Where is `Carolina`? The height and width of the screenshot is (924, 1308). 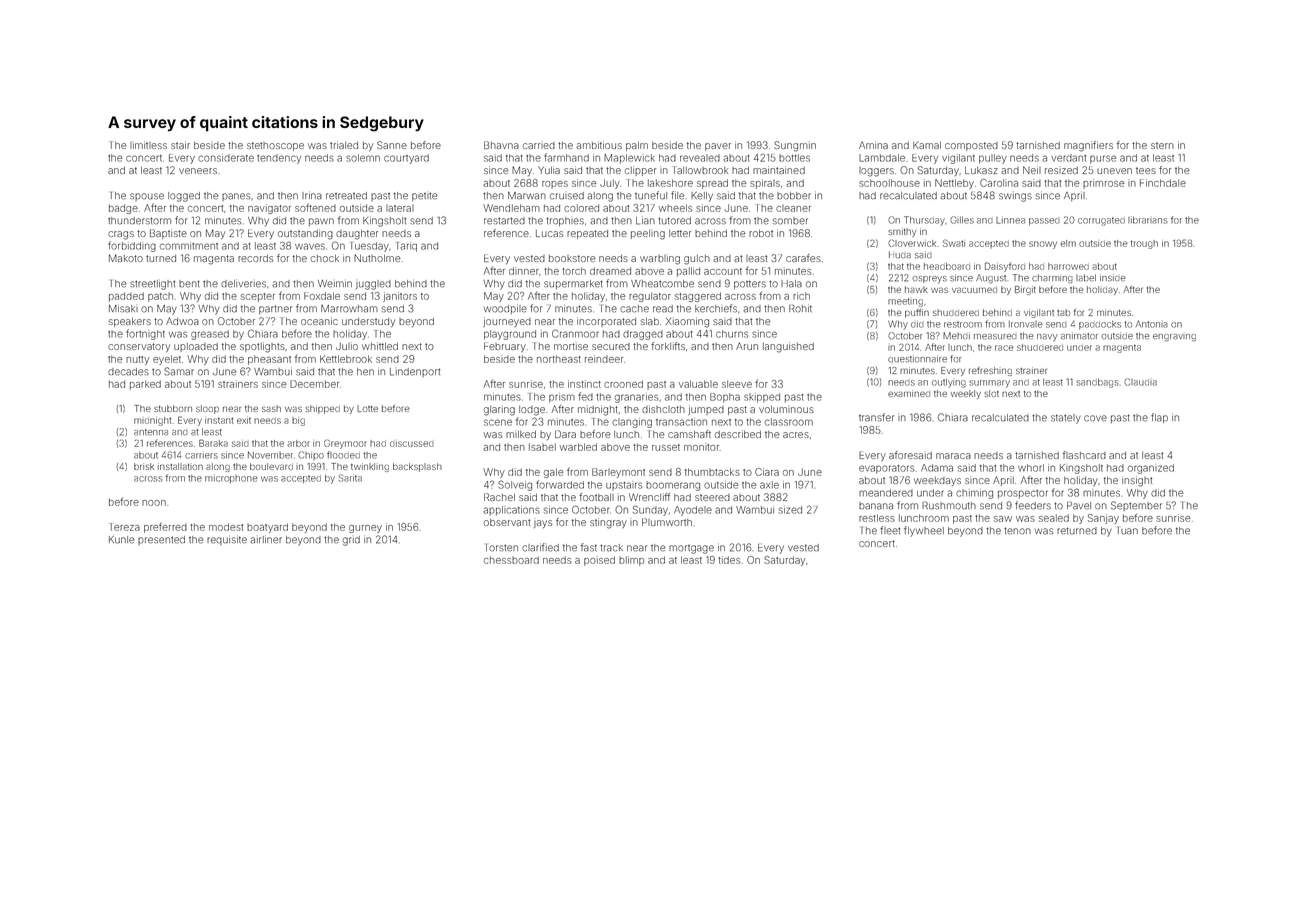
Carolina is located at coordinates (999, 183).
